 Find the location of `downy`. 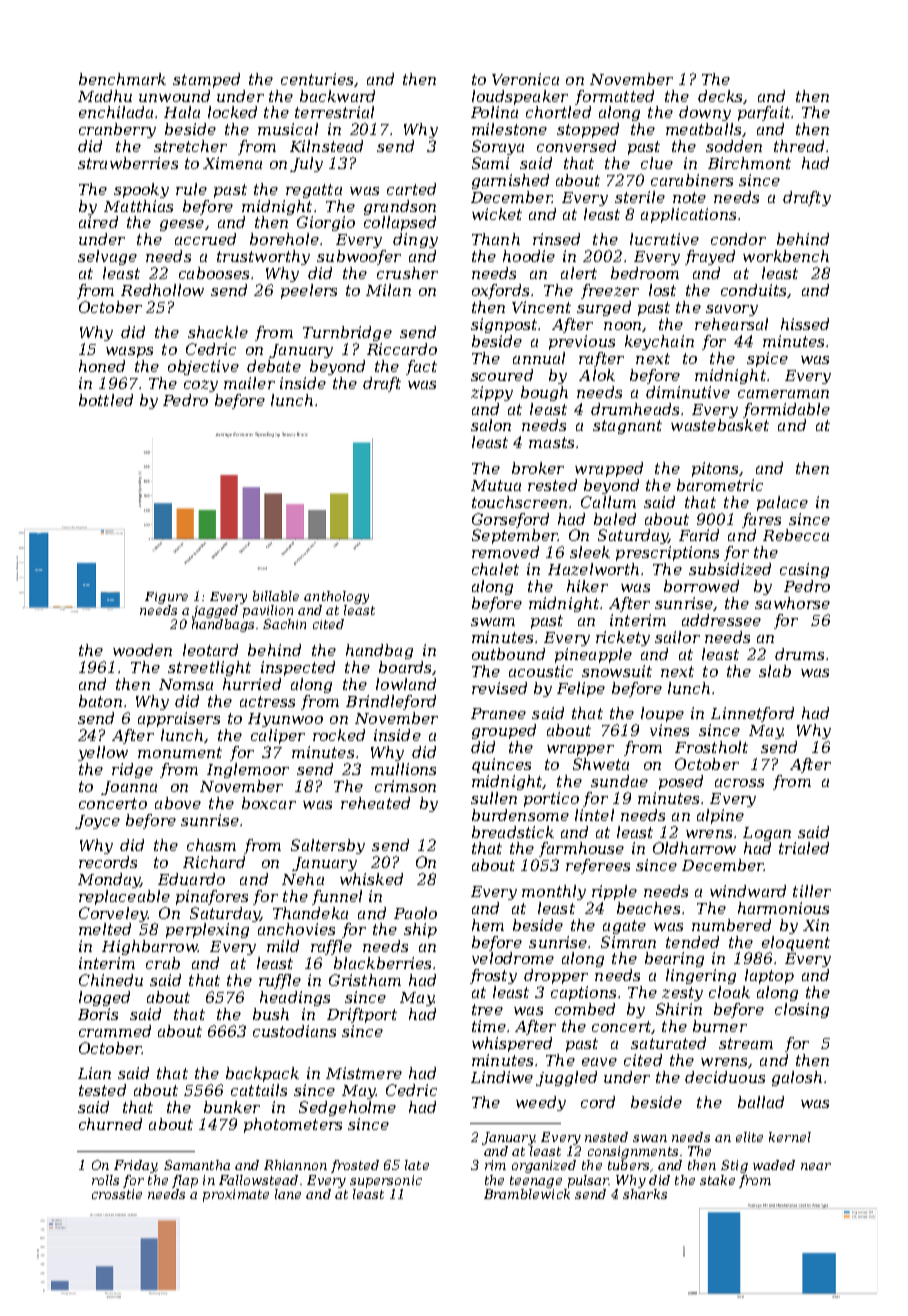

downy is located at coordinates (705, 113).
